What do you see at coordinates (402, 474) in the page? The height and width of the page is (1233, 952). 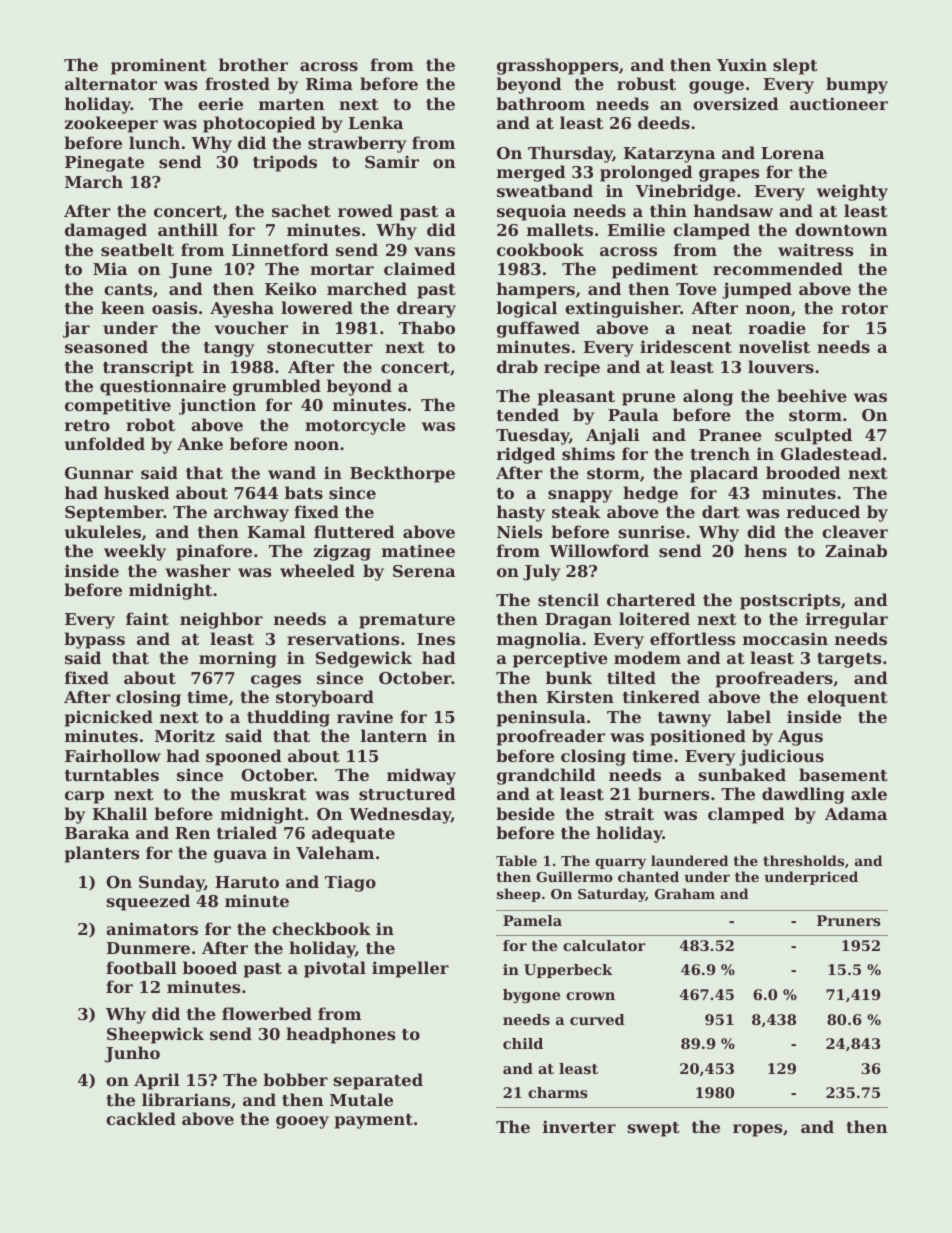 I see `Beckthorpe` at bounding box center [402, 474].
